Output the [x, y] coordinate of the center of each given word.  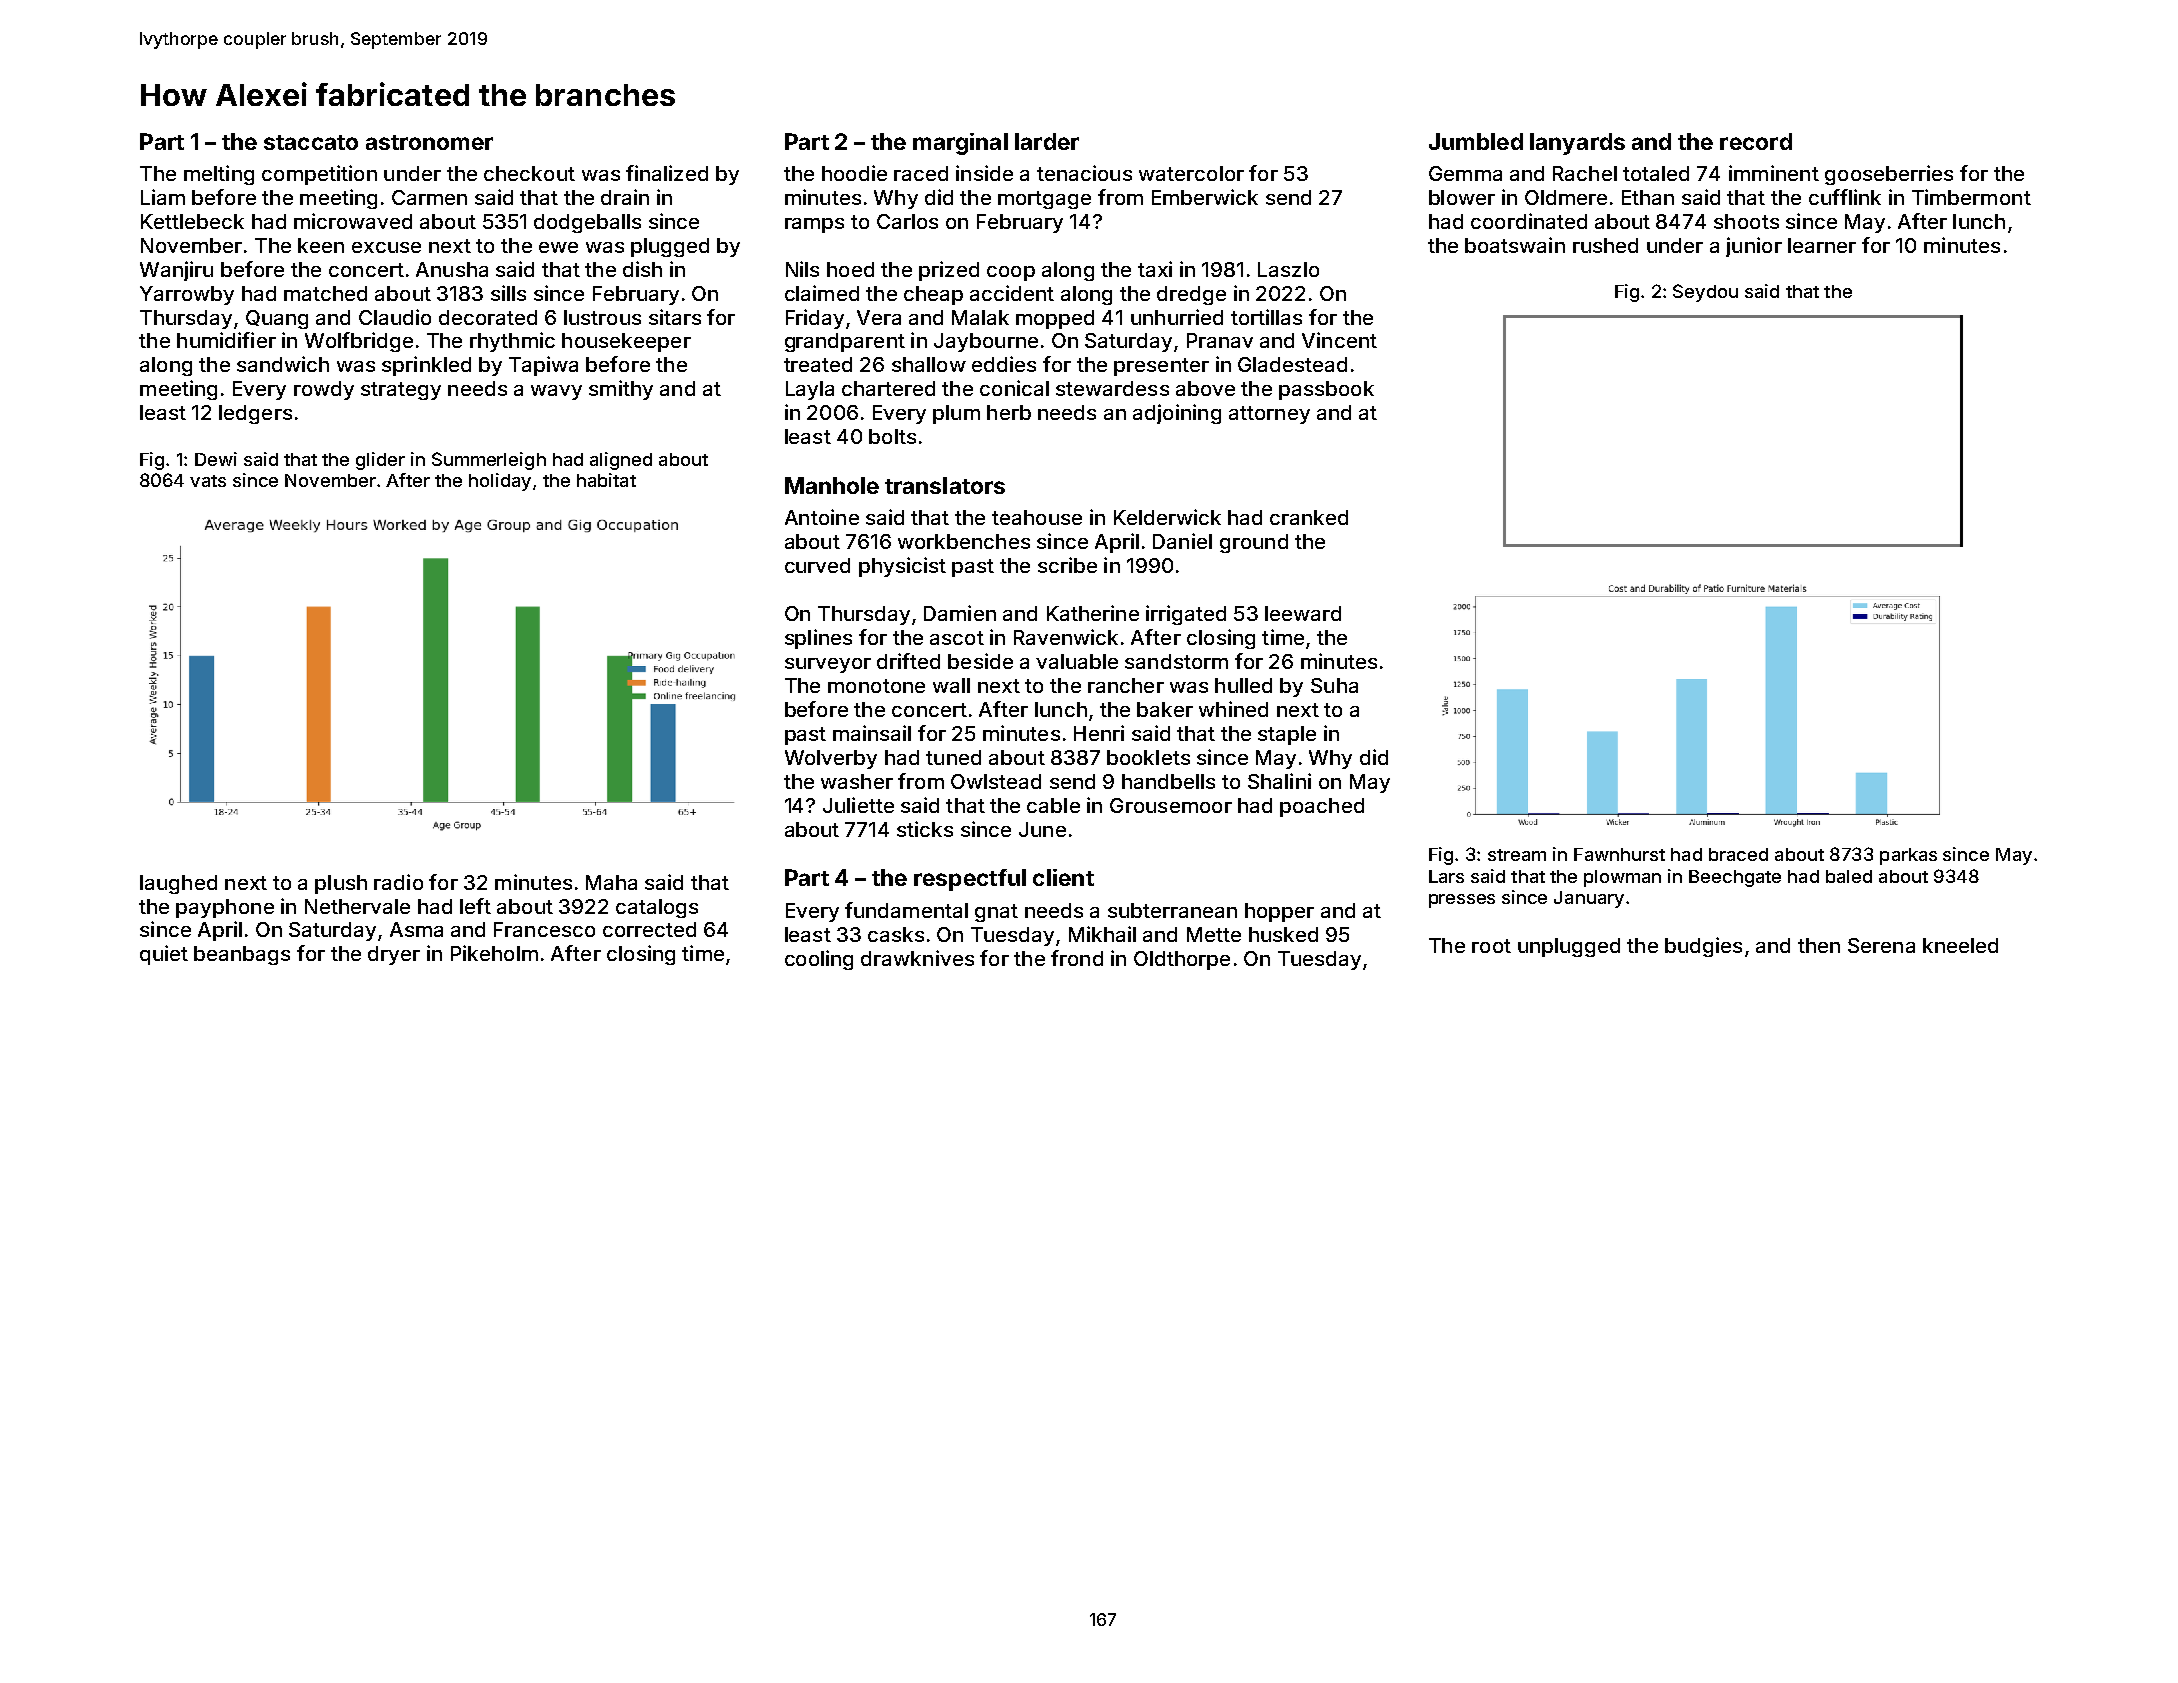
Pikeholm [494, 953]
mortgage [1044, 200]
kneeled [1960, 945]
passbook [1326, 390]
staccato [311, 142]
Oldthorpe [1182, 960]
